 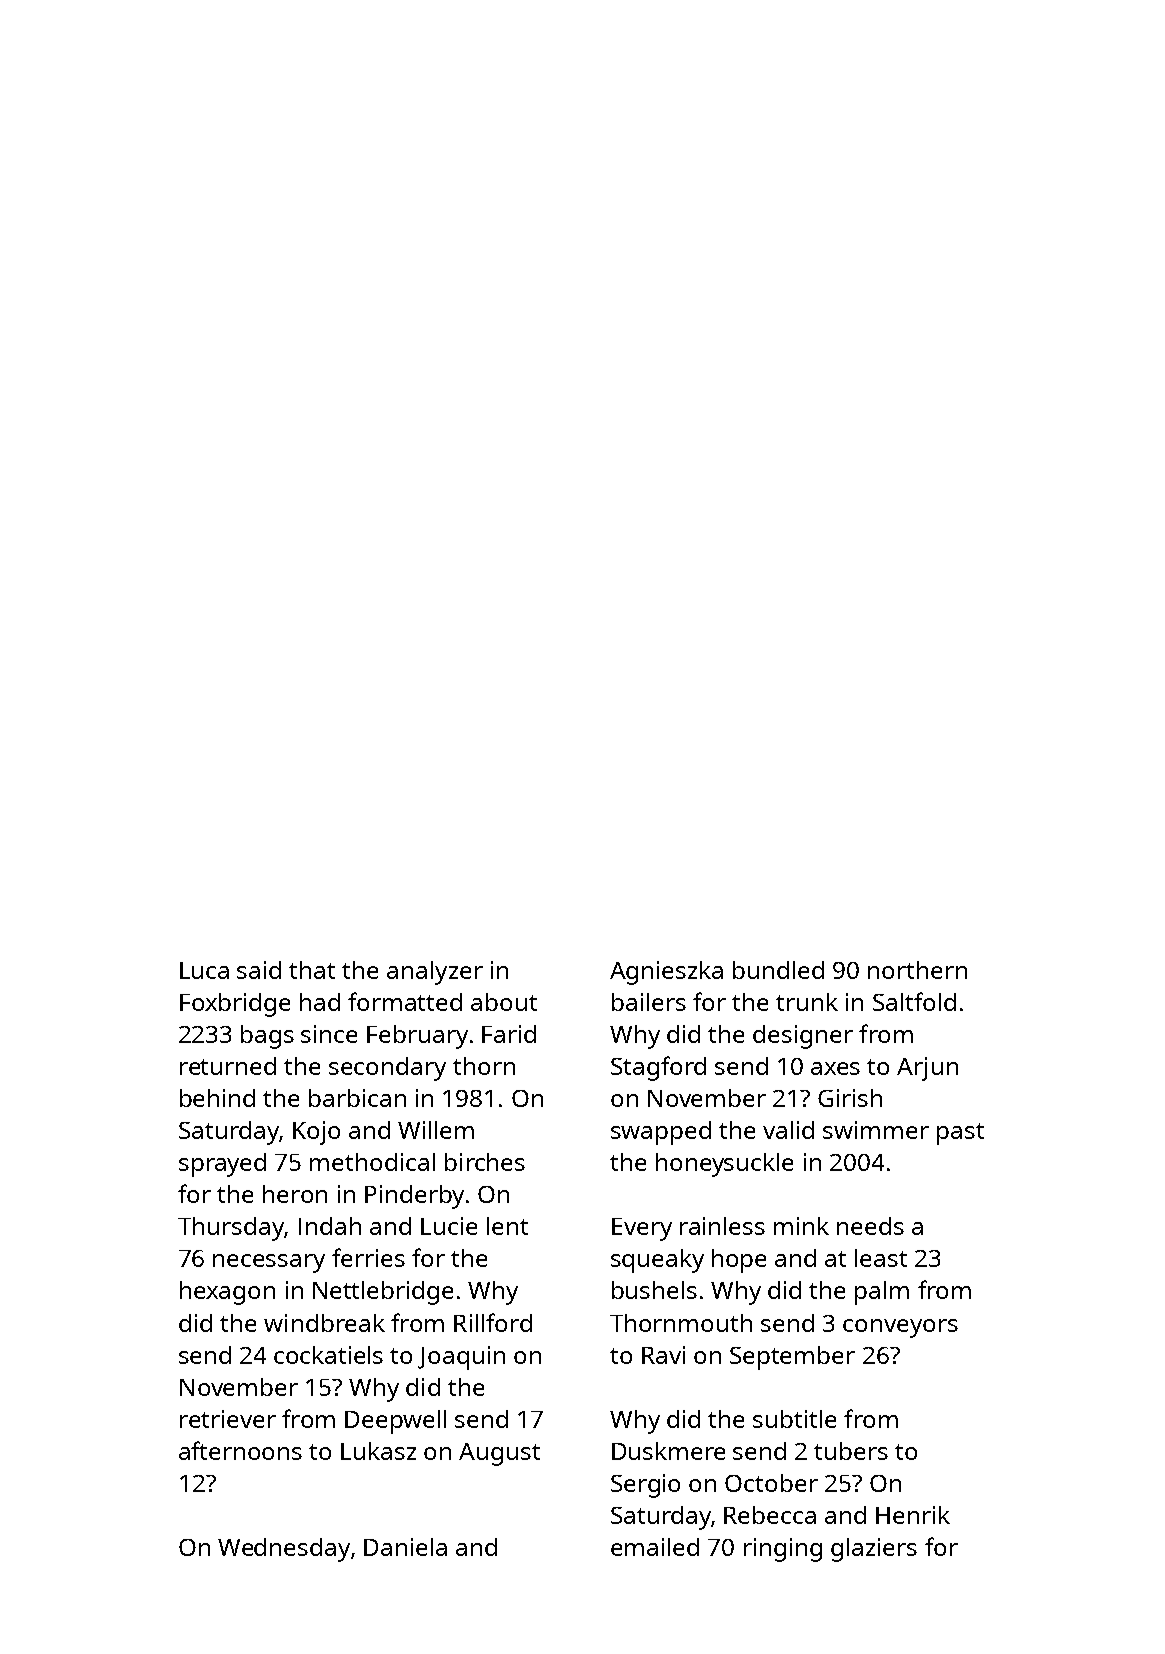 What do you see at coordinates (504, 1002) in the screenshot?
I see `about` at bounding box center [504, 1002].
